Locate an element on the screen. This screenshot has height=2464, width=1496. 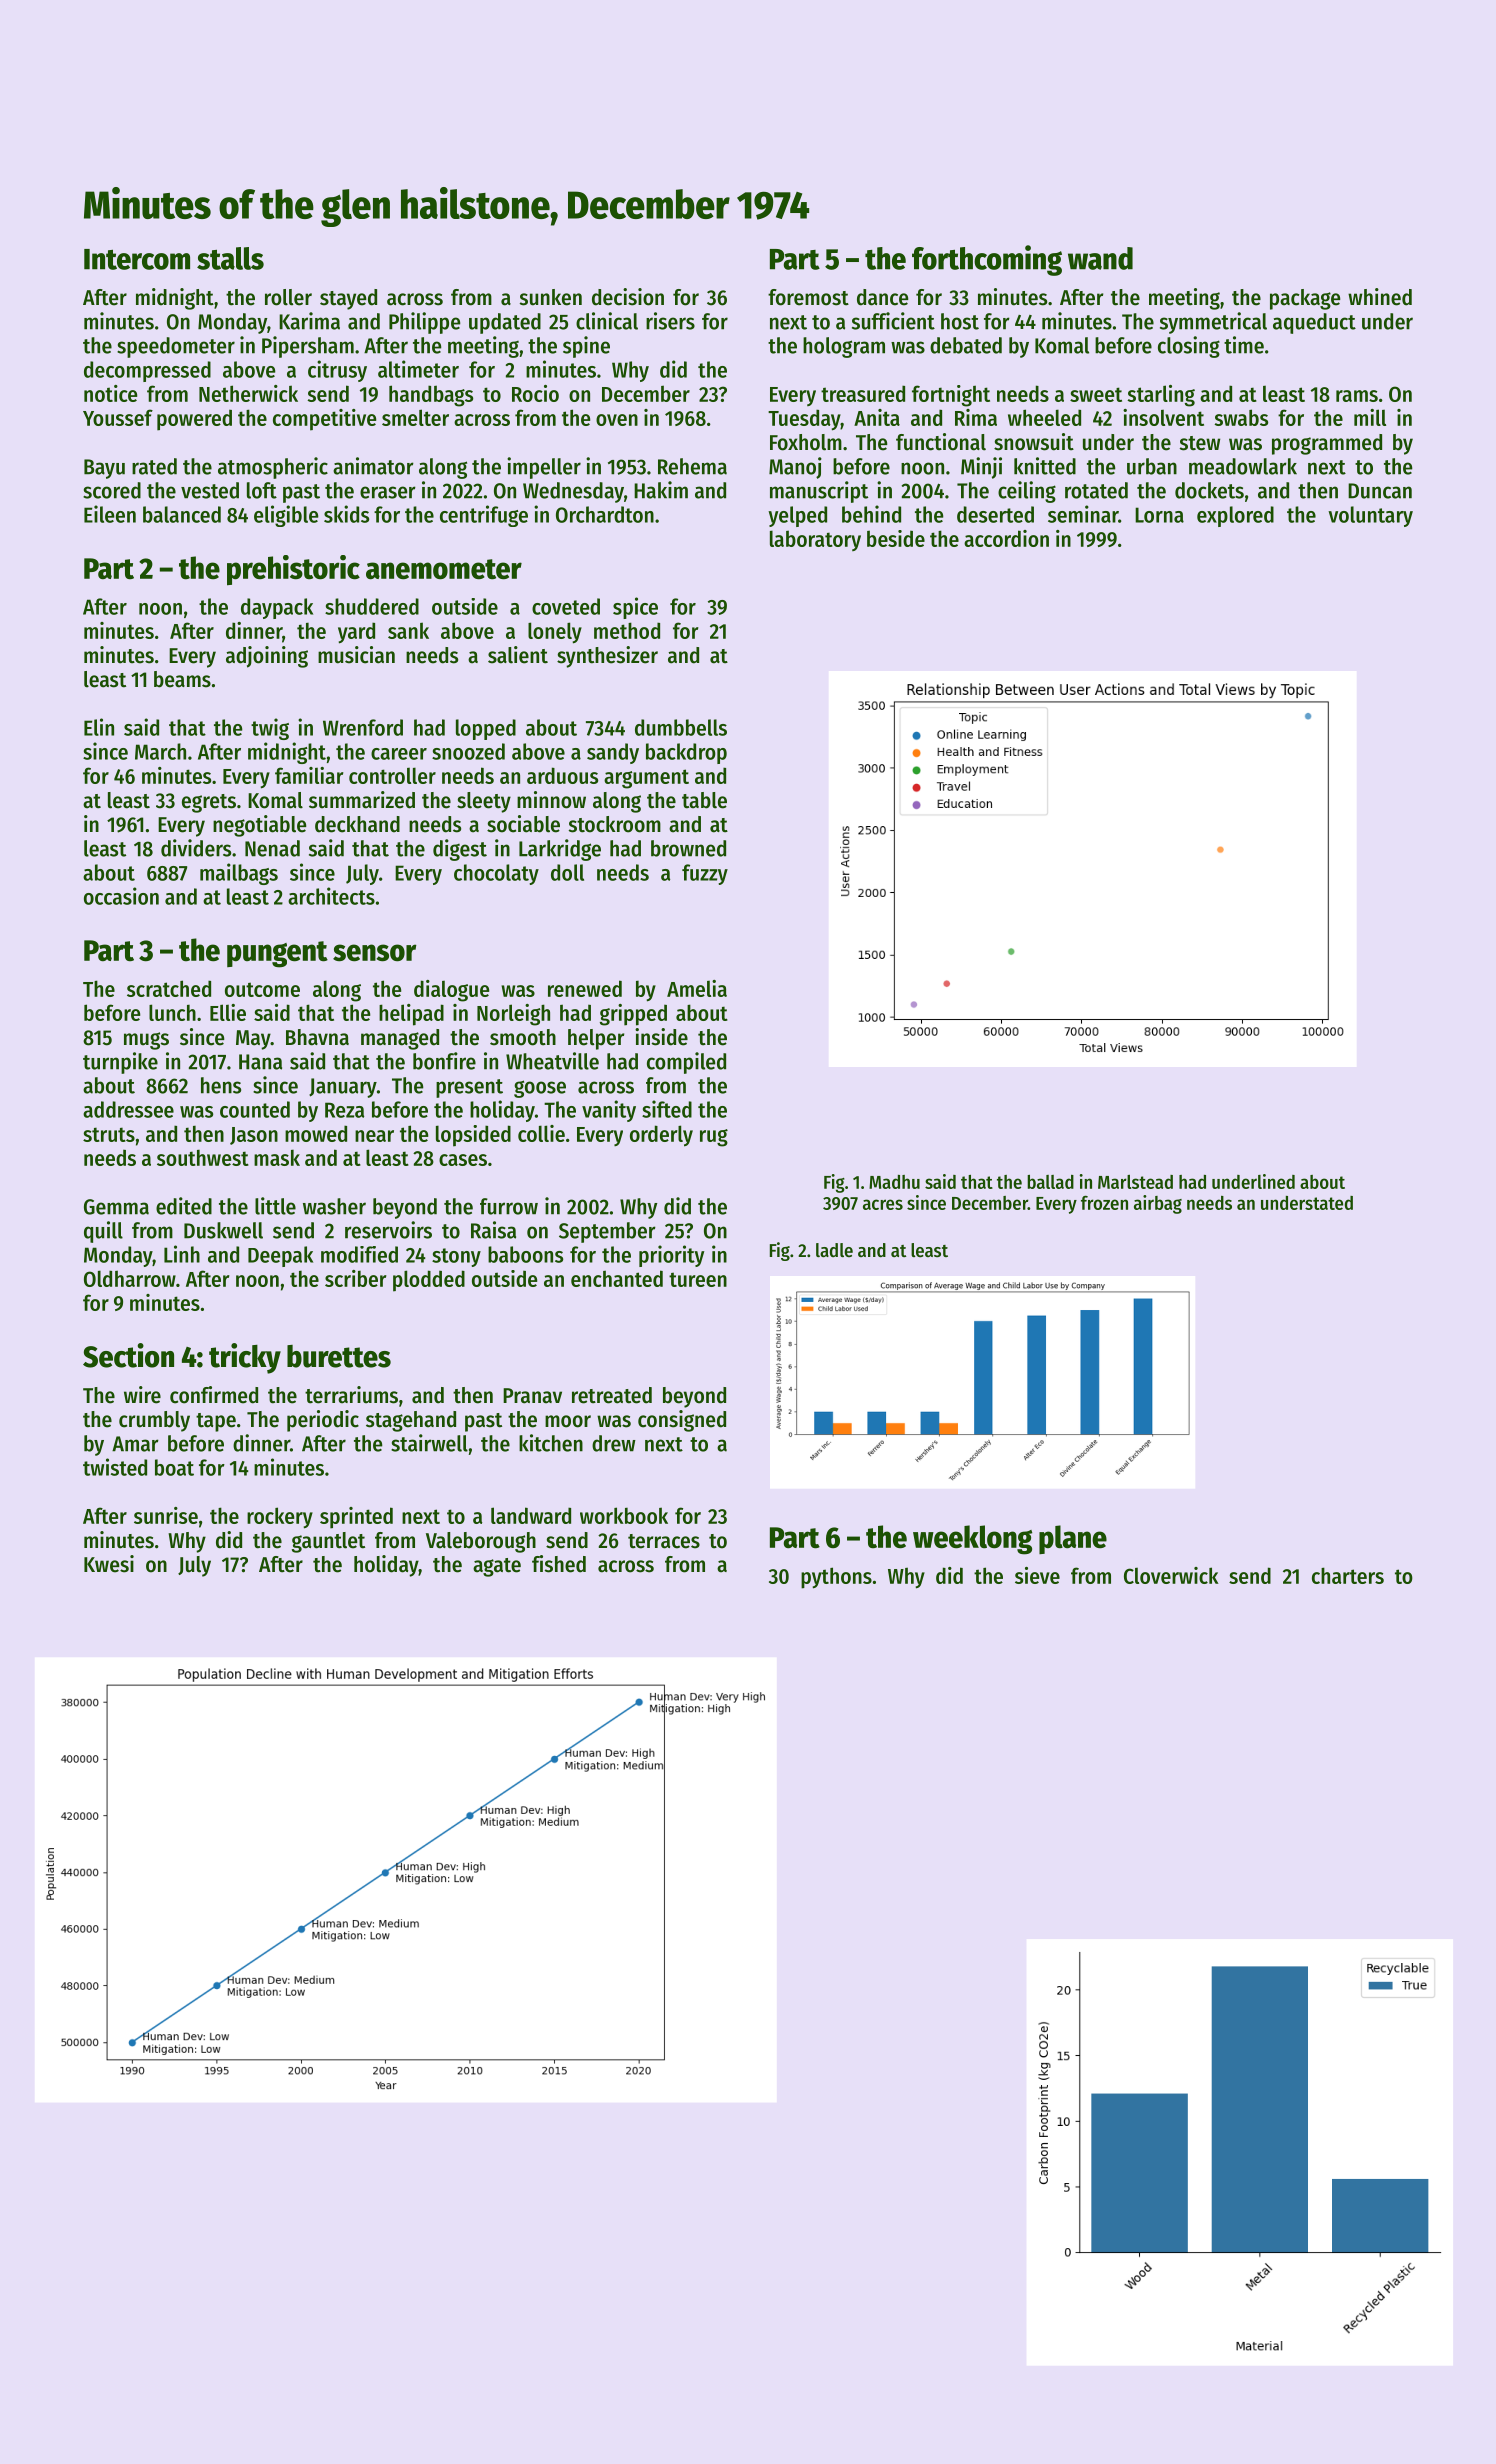
yelped is located at coordinates (797, 516).
